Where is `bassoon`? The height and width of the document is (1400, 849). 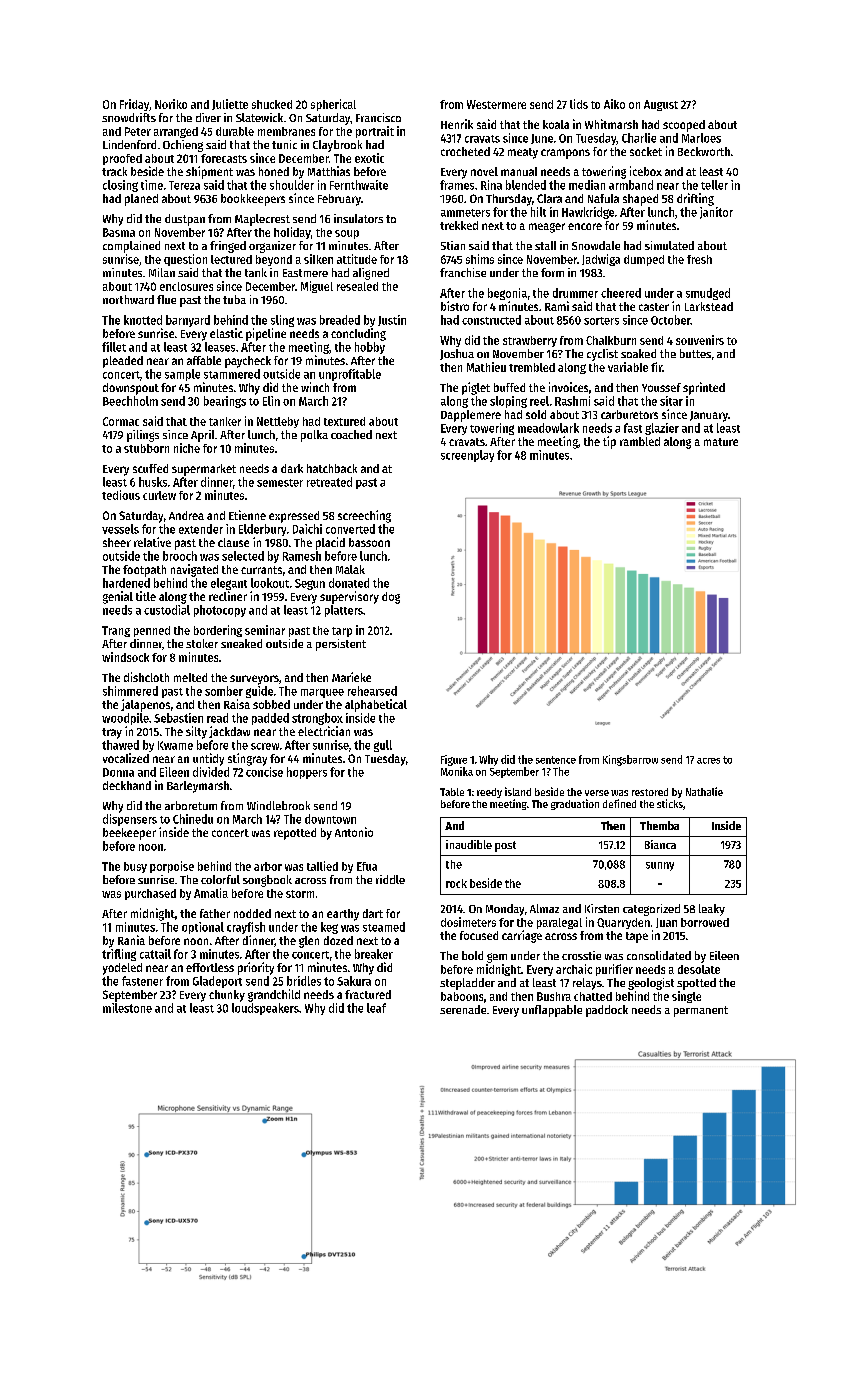
bassoon is located at coordinates (369, 542).
